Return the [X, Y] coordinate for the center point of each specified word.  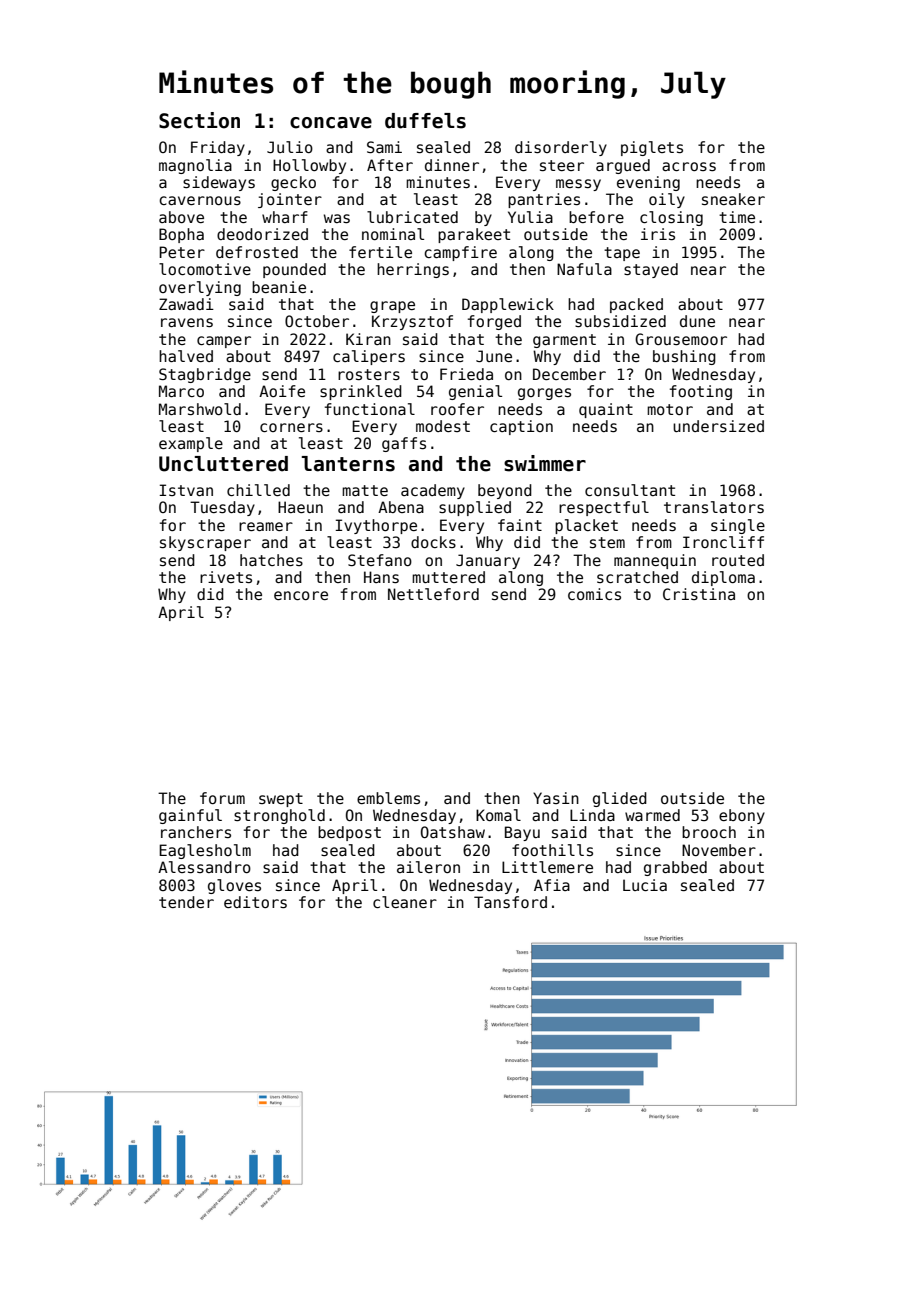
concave [331, 123]
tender [186, 902]
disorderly [561, 148]
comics [594, 594]
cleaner [405, 902]
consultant [630, 490]
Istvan [186, 490]
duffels [425, 121]
